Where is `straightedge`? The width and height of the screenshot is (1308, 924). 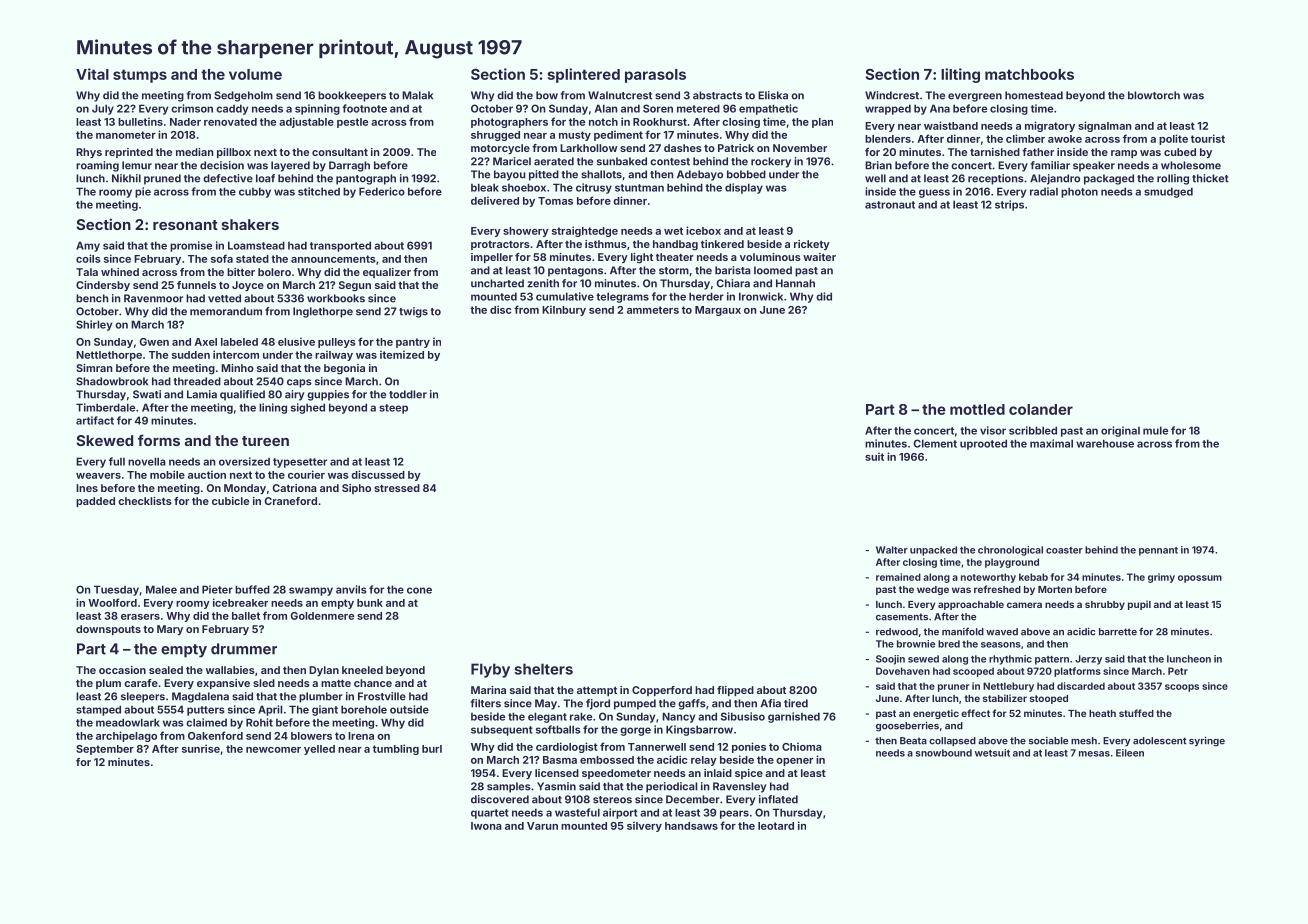
straightedge is located at coordinates (585, 231).
